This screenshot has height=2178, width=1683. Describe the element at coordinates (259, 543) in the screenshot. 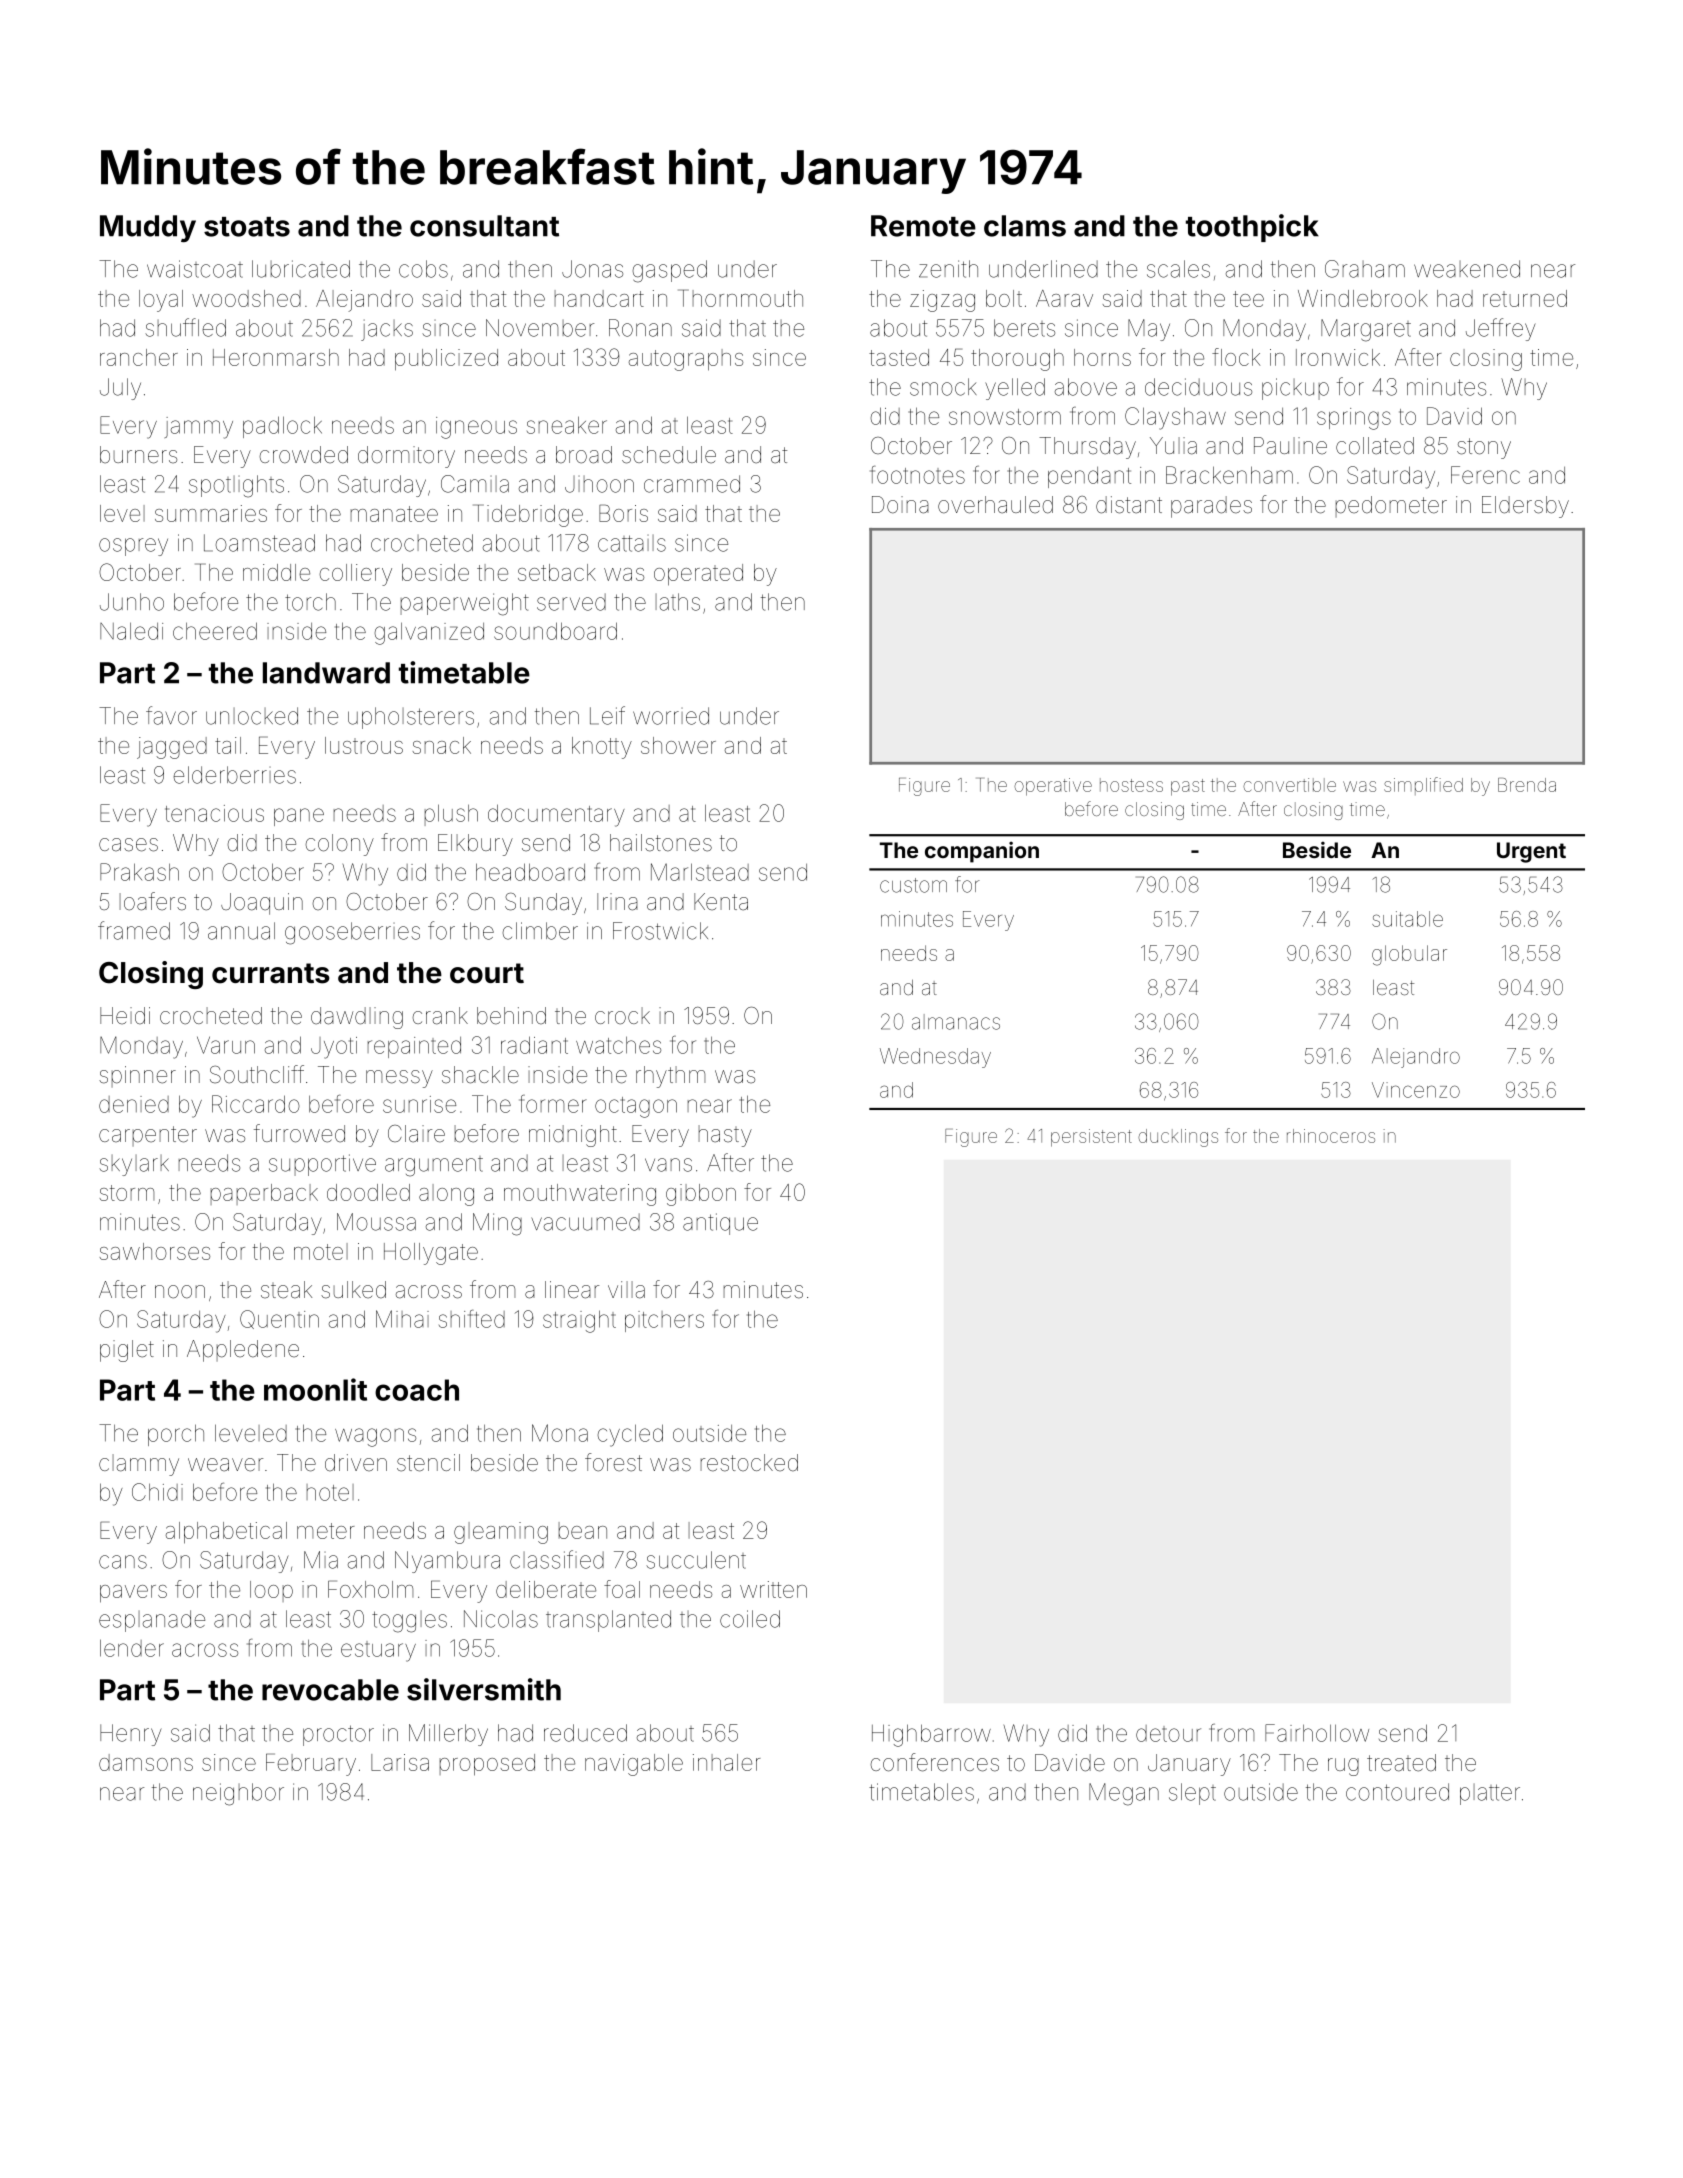

I see `Loamstead` at that location.
